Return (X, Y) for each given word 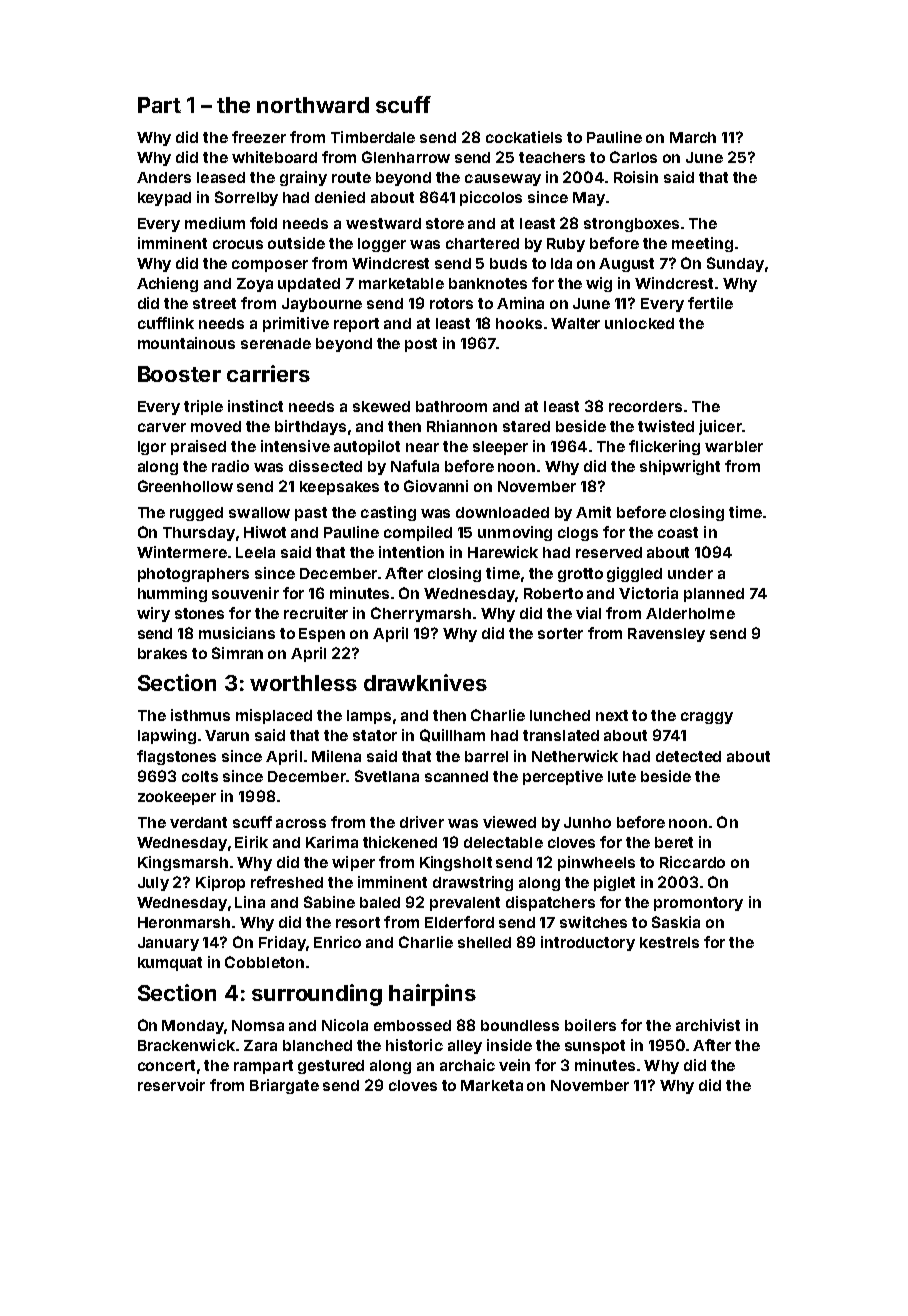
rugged (196, 514)
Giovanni (436, 486)
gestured (331, 1067)
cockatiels (524, 137)
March (693, 137)
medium (215, 223)
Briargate (284, 1086)
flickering (664, 447)
